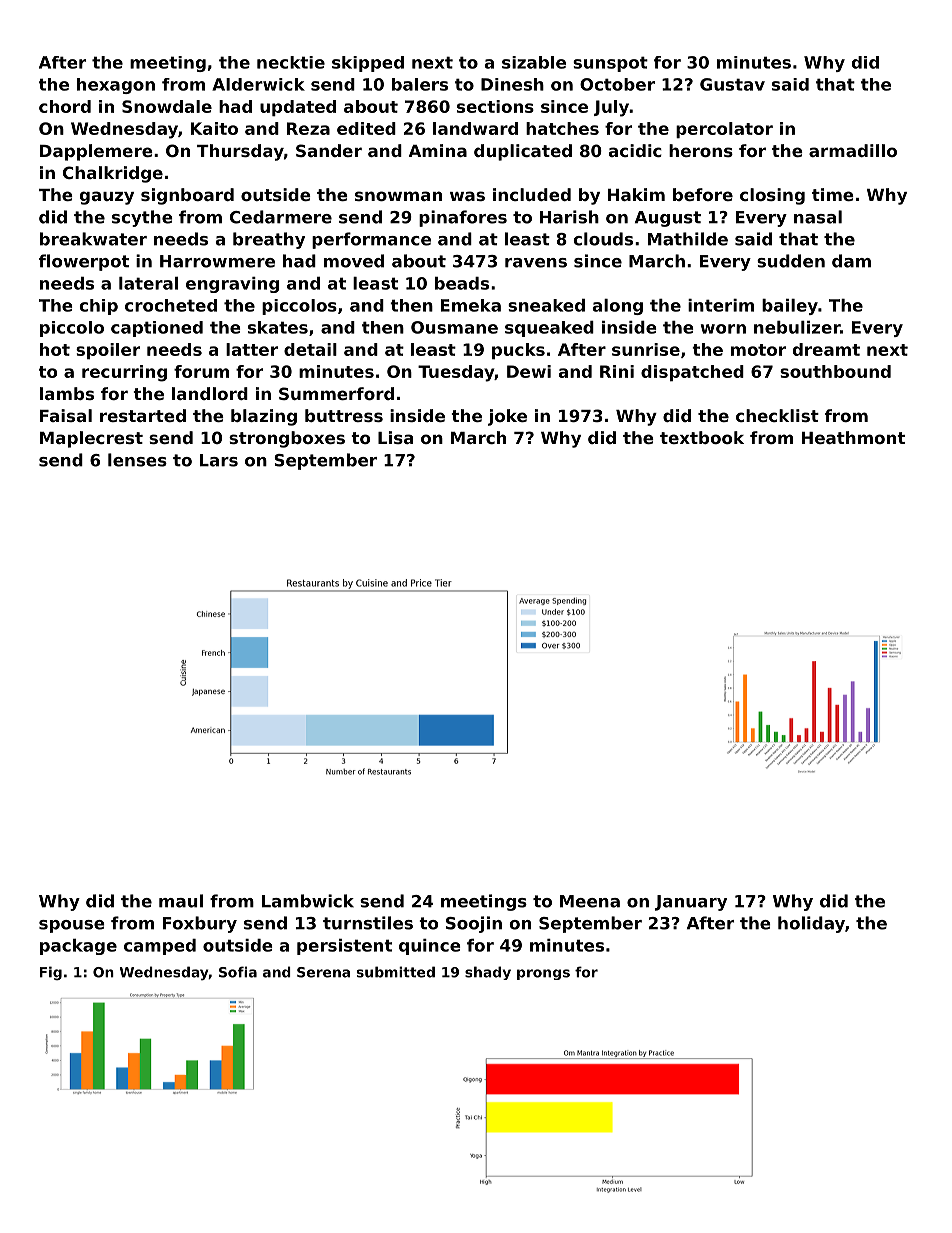 The width and height of the document is (952, 1233). What do you see at coordinates (853, 150) in the document?
I see `armadillo` at bounding box center [853, 150].
